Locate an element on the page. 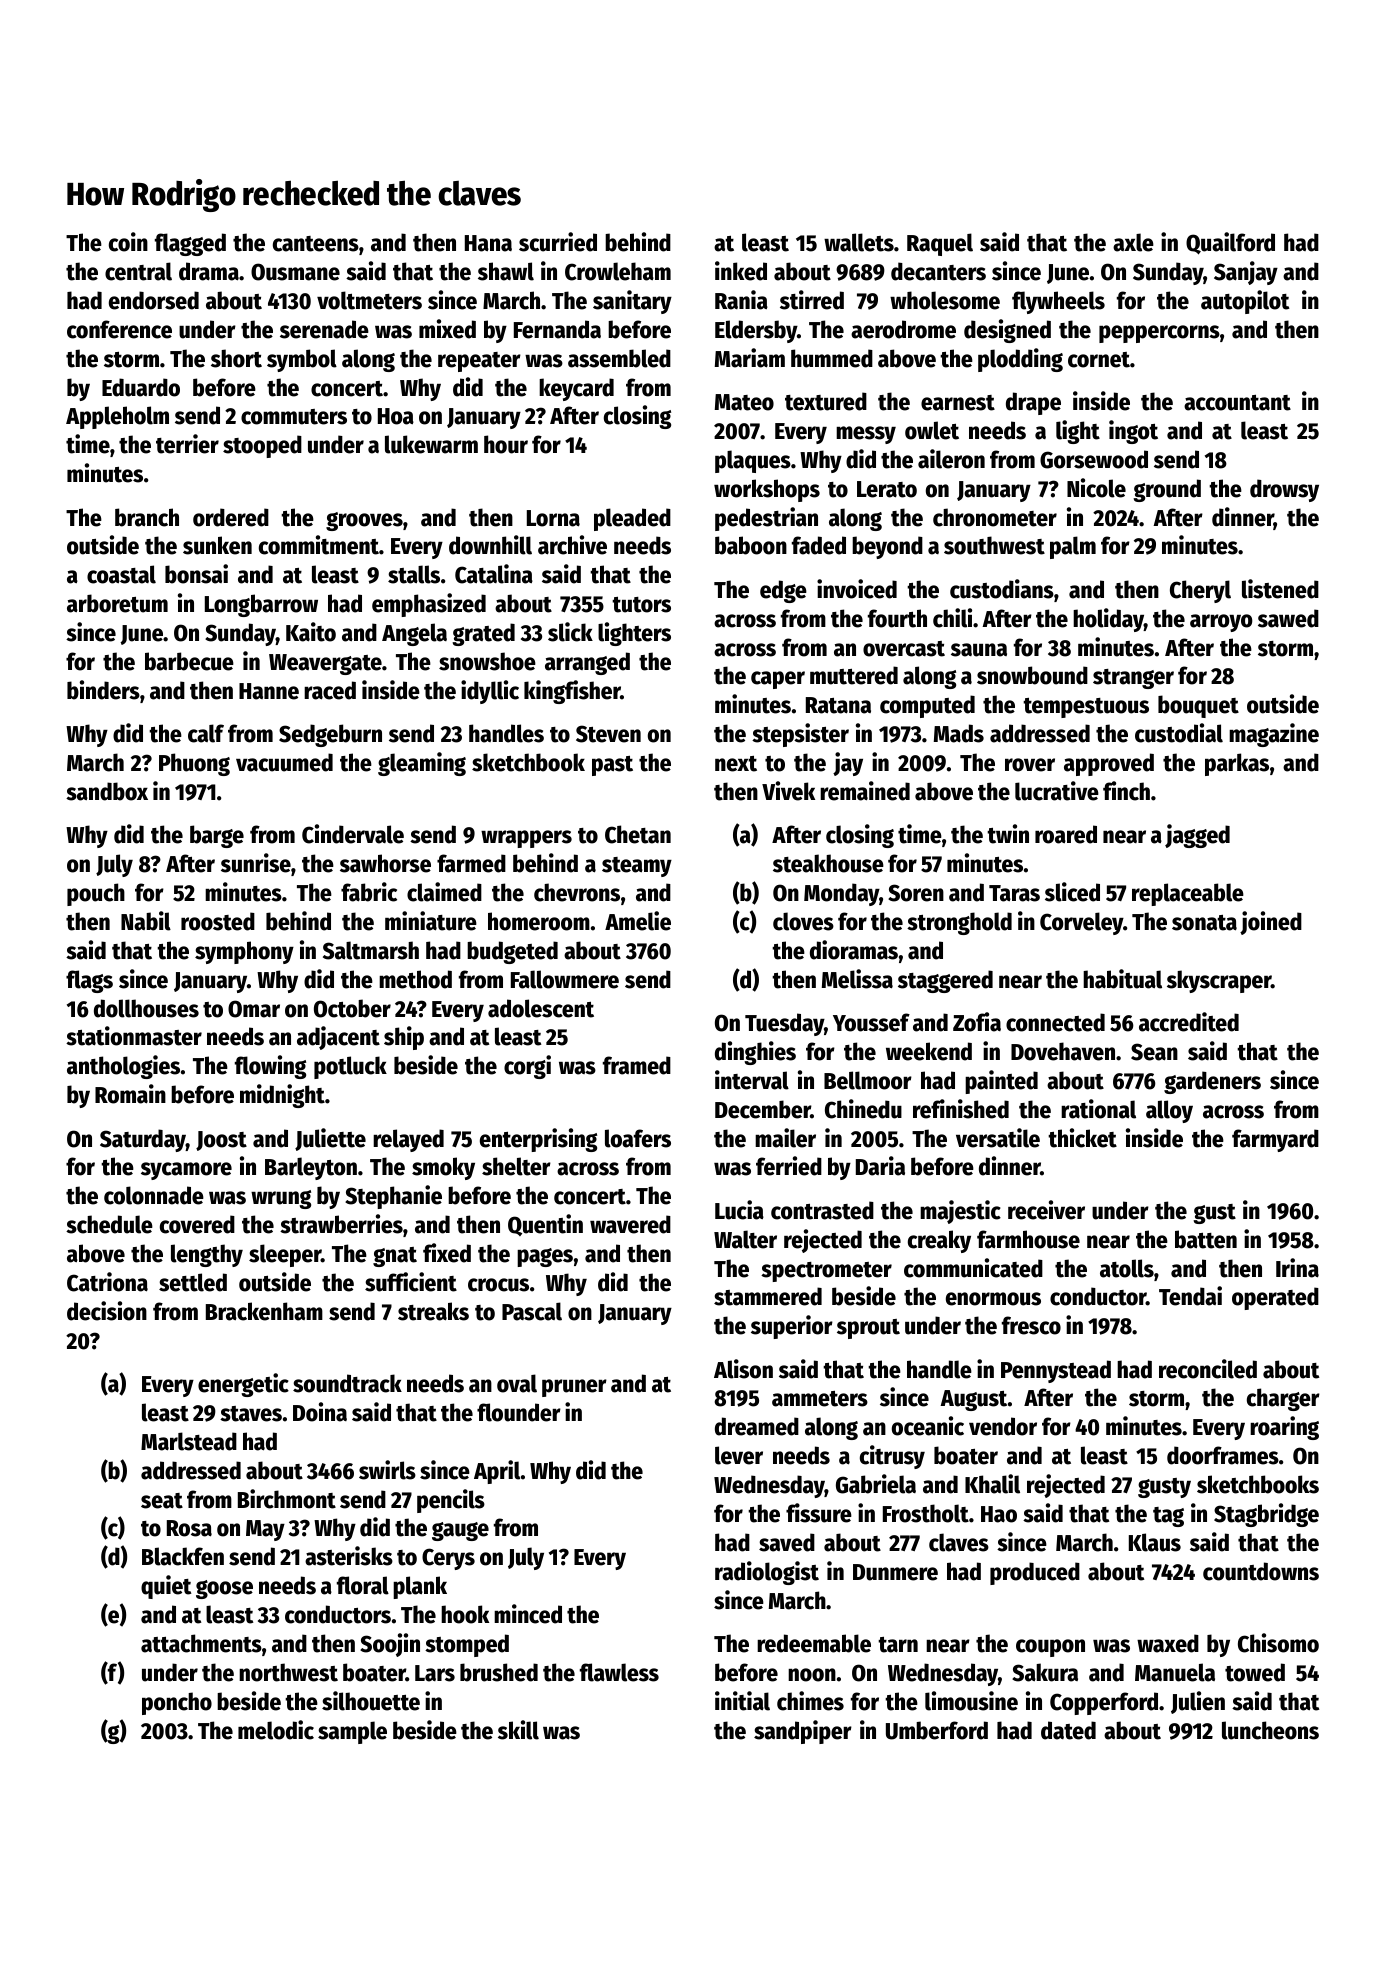  Steven is located at coordinates (608, 734).
